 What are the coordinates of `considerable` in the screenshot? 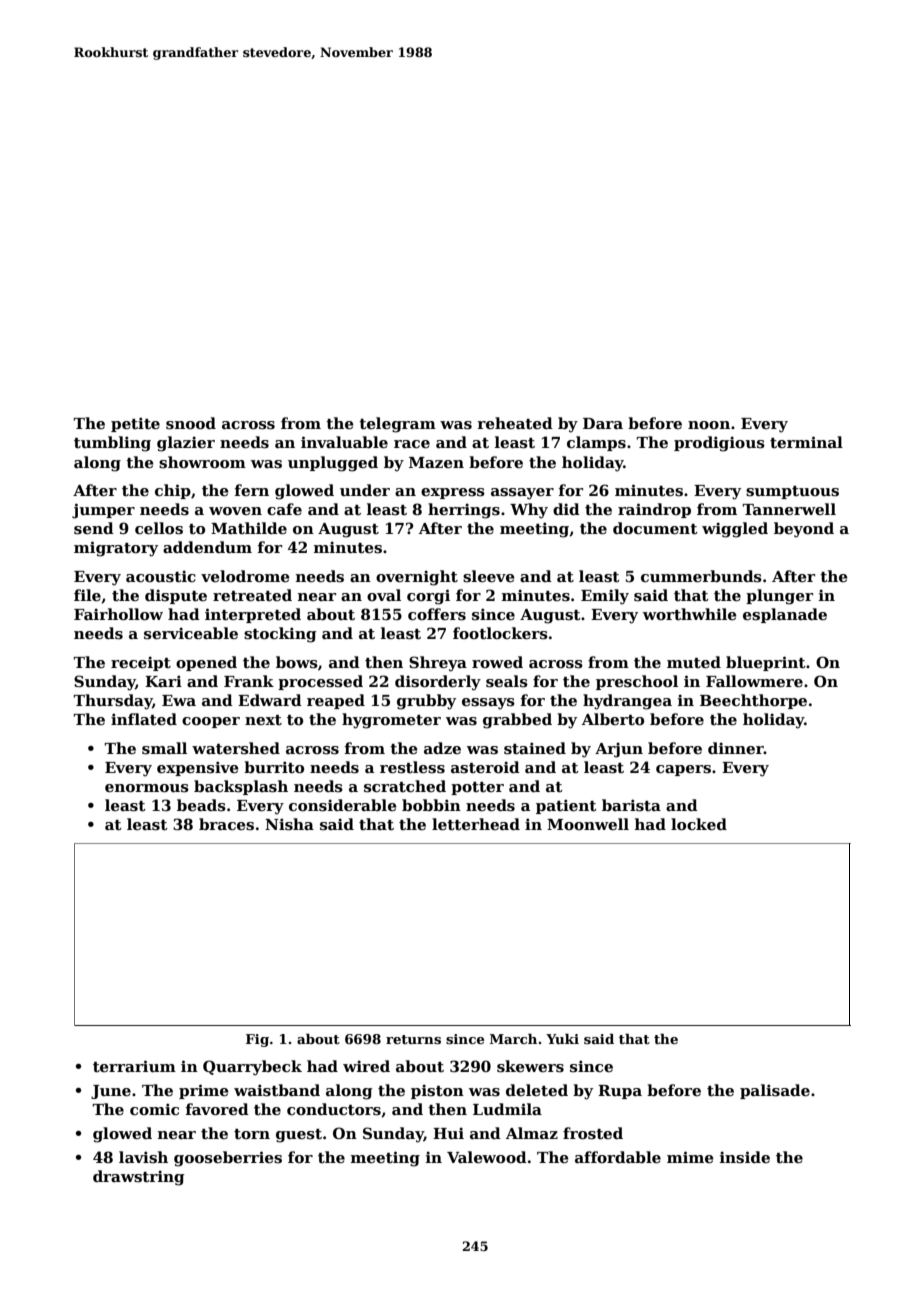 It's located at (343, 805).
